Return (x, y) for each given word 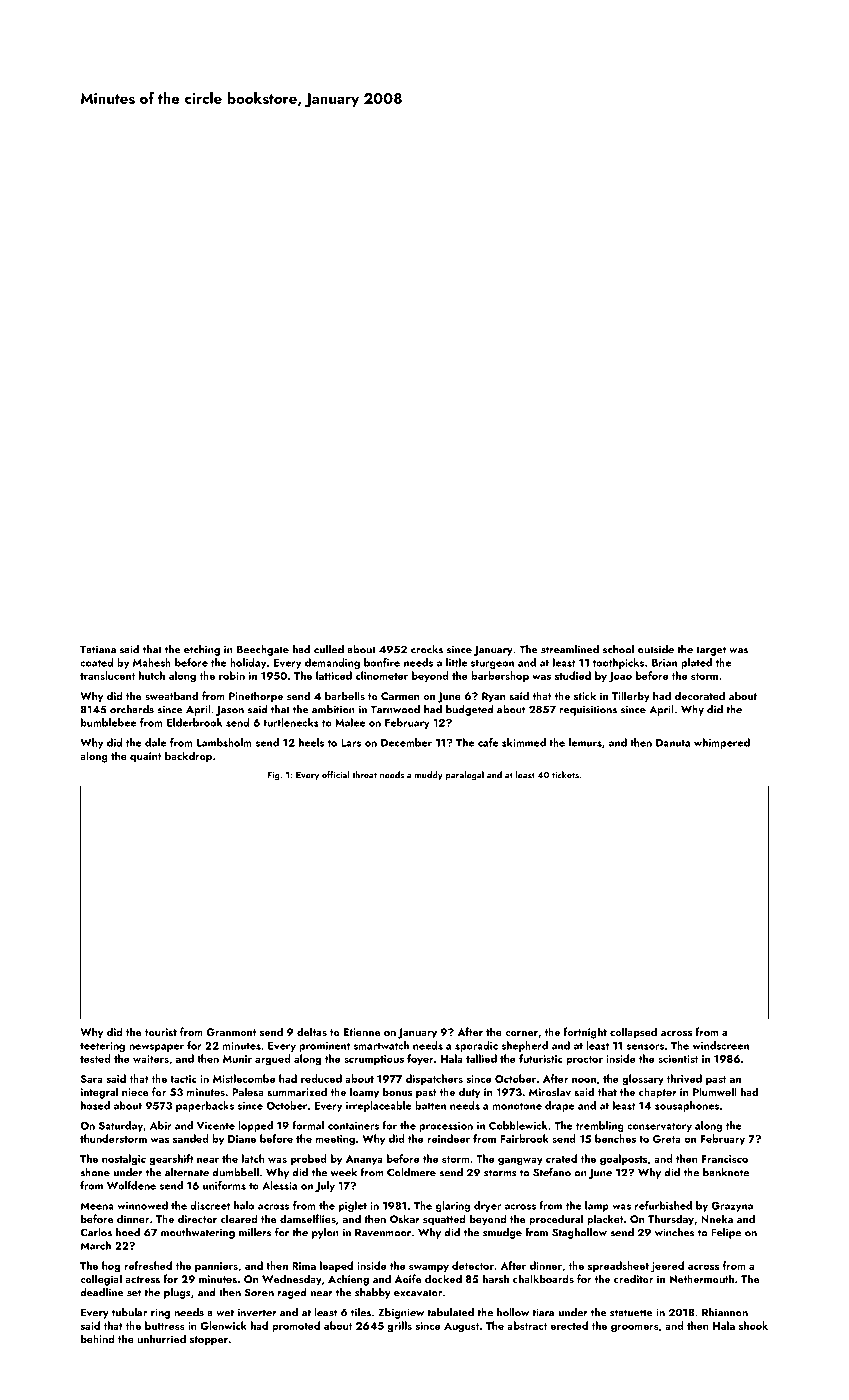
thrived (684, 1078)
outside (656, 649)
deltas (312, 1031)
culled (329, 649)
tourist (161, 1032)
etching (202, 650)
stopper (209, 1341)
